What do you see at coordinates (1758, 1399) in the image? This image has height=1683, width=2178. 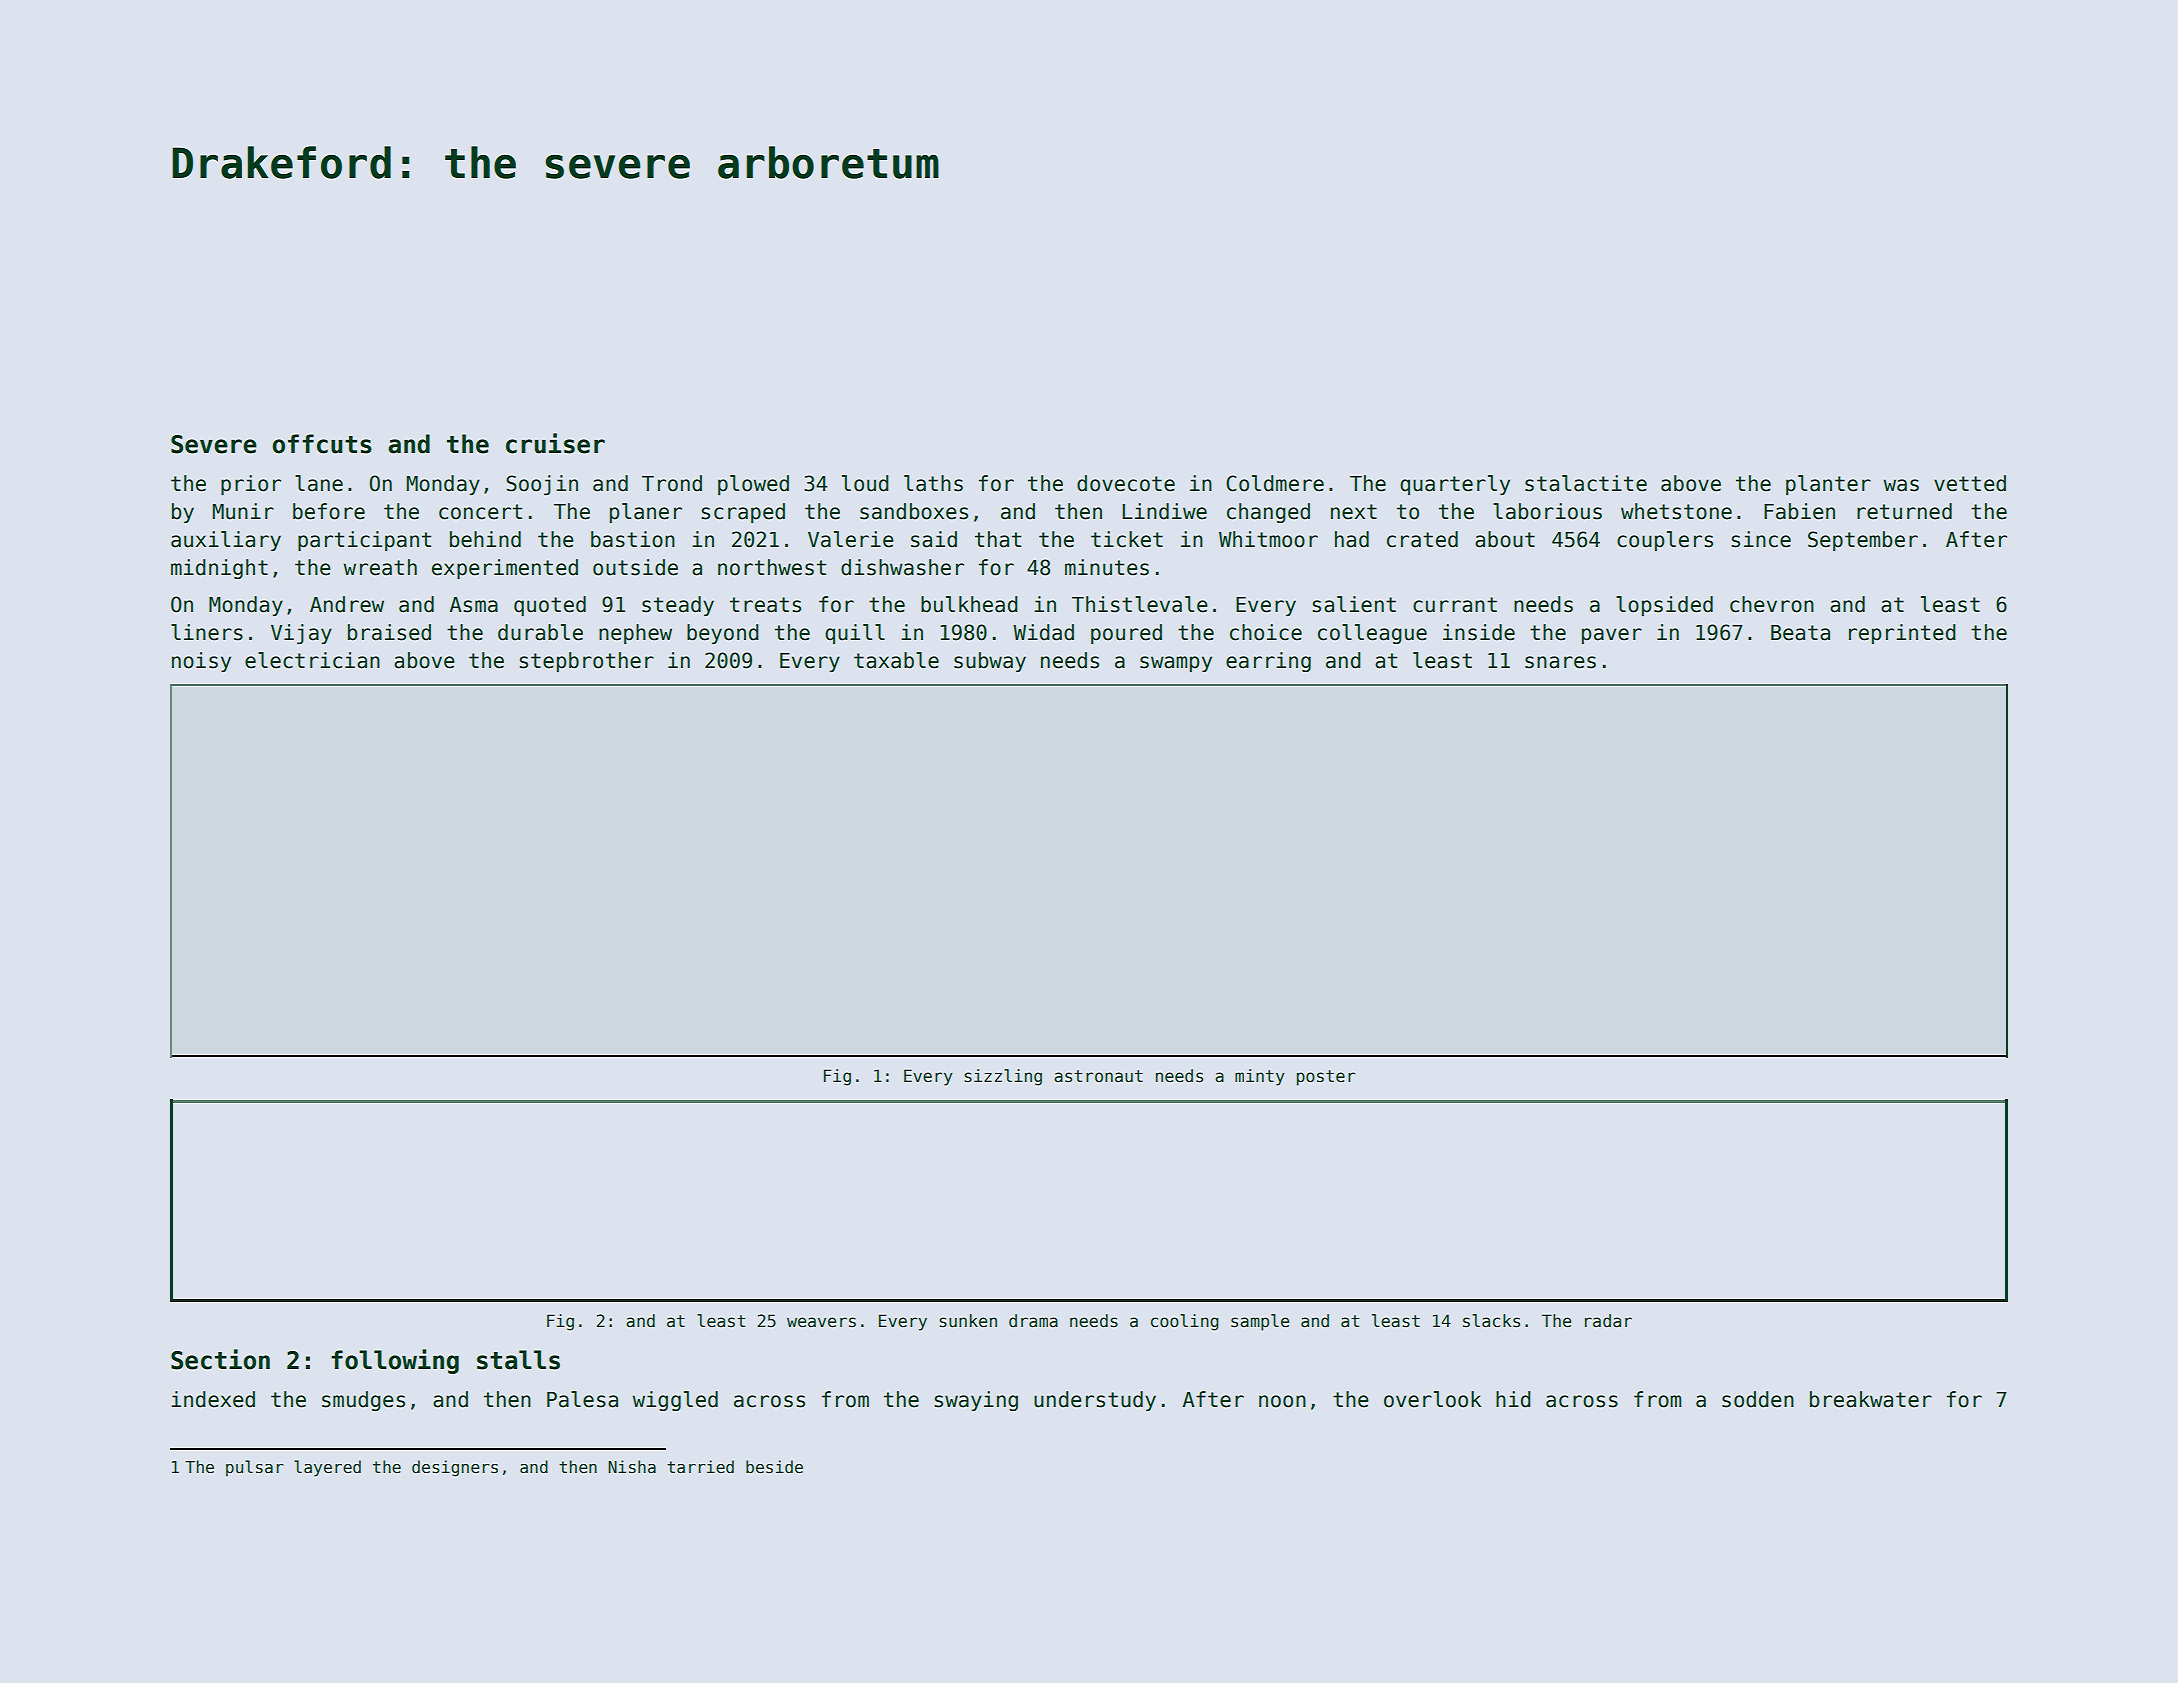 I see `sodden` at bounding box center [1758, 1399].
